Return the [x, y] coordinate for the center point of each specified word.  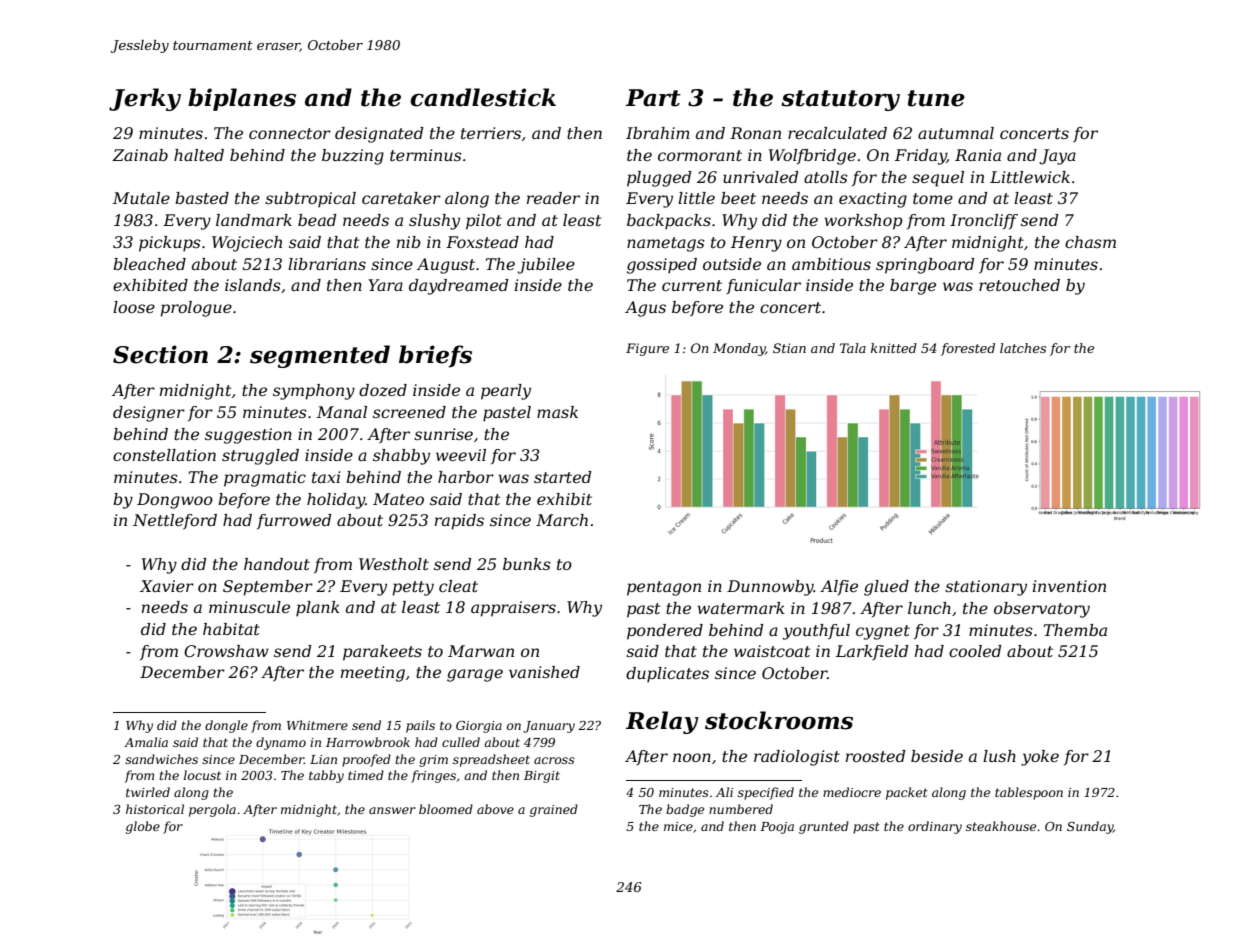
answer [392, 810]
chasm [1090, 242]
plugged [659, 179]
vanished [544, 672]
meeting [373, 674]
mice [678, 826]
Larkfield [872, 652]
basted [202, 198]
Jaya [1057, 157]
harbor [466, 477]
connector [290, 133]
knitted [894, 348]
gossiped [662, 266]
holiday [336, 501]
